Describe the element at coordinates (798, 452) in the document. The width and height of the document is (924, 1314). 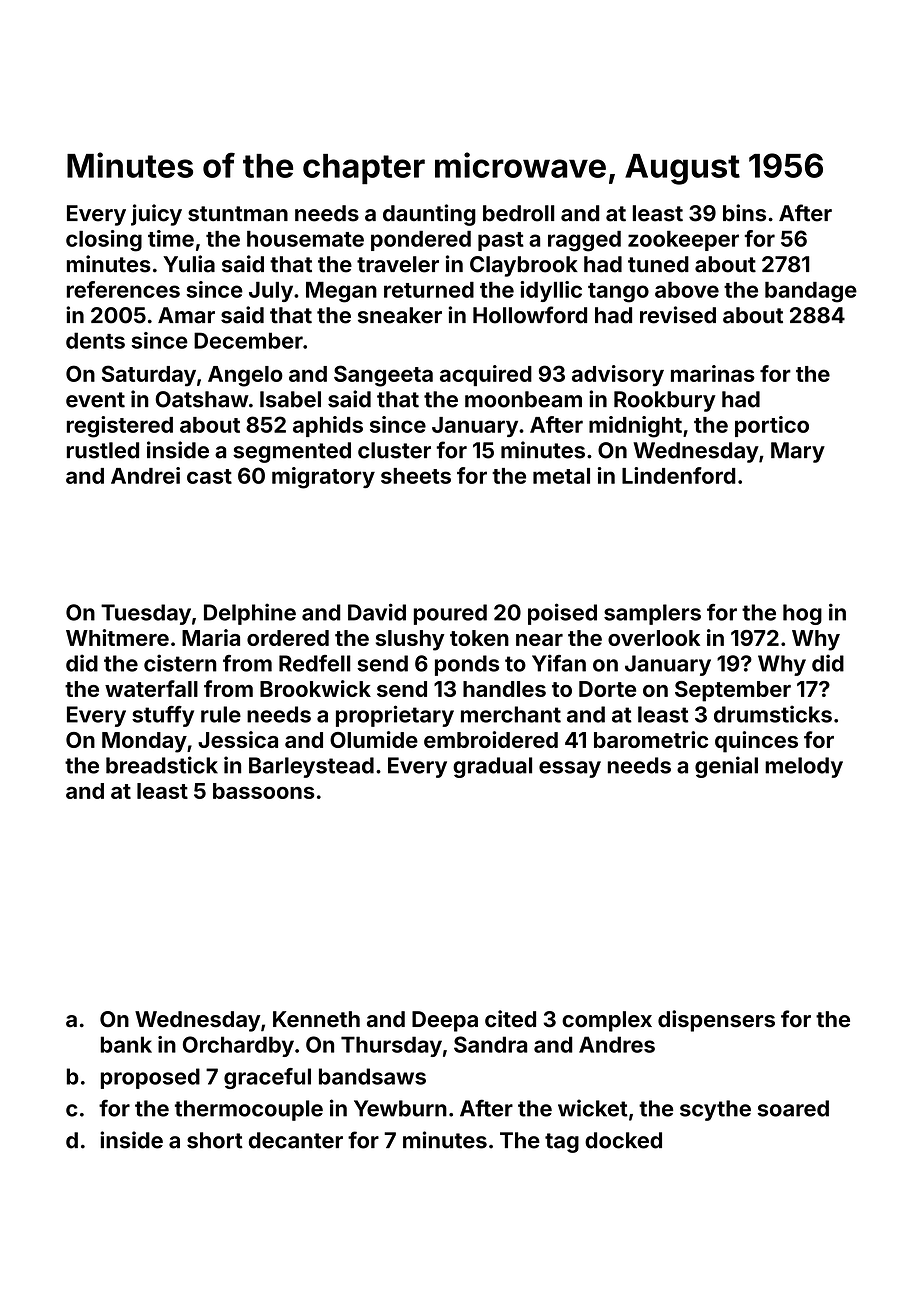
I see `Mary` at that location.
